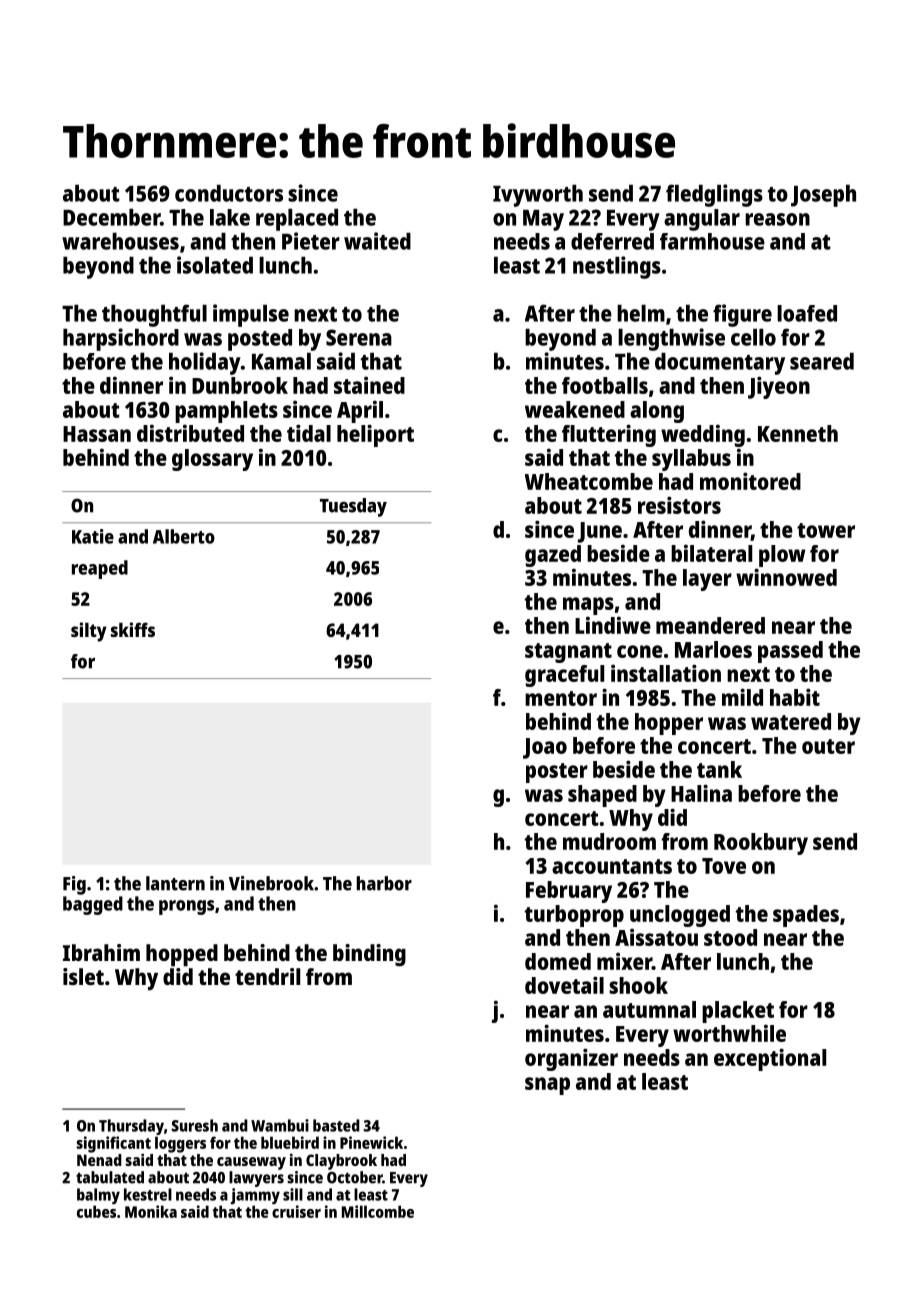 This screenshot has height=1311, width=924. What do you see at coordinates (770, 1059) in the screenshot?
I see `exceptional` at bounding box center [770, 1059].
